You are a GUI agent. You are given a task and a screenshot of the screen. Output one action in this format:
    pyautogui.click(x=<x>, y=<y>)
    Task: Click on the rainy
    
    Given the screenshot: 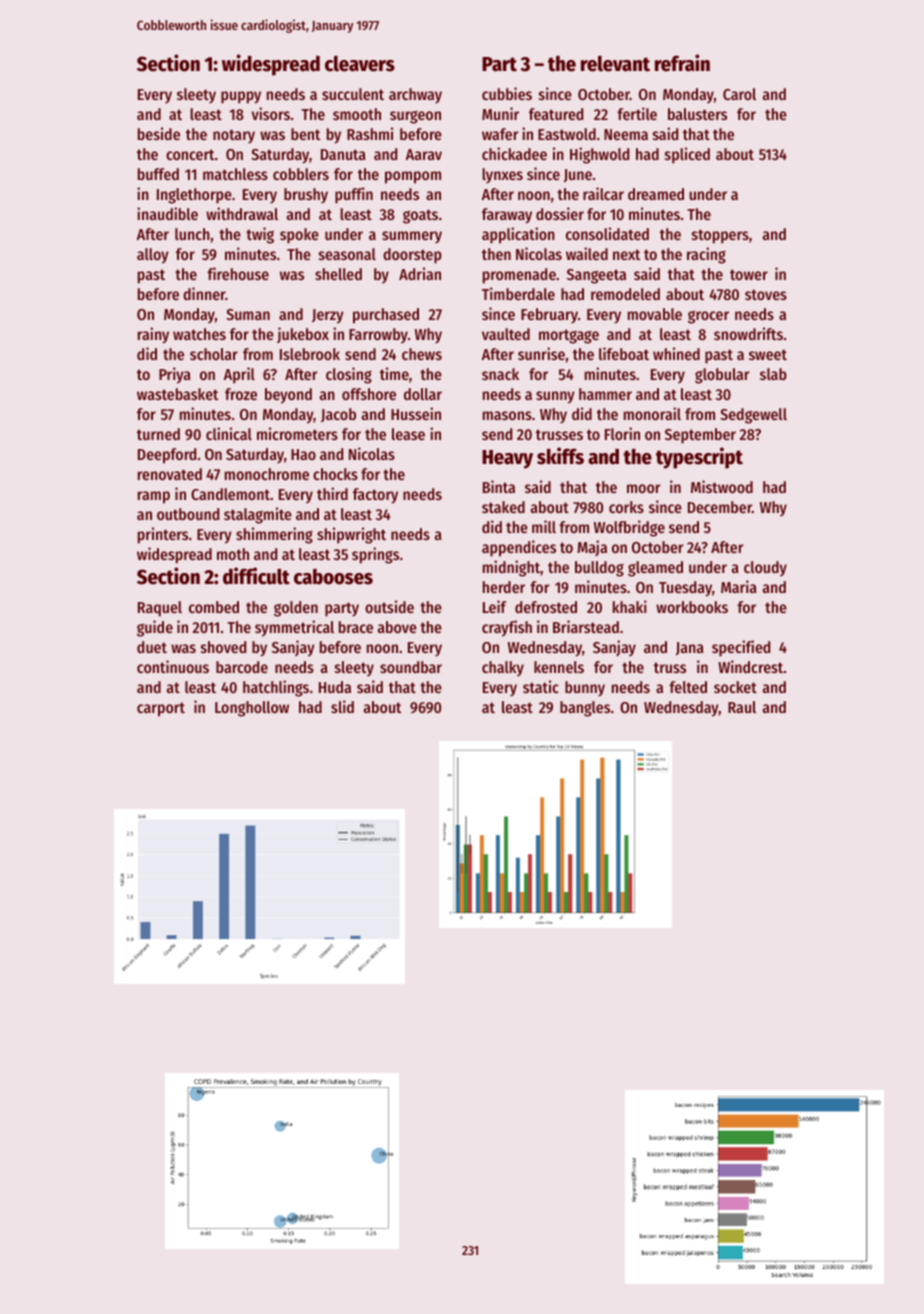 What is the action you would take?
    pyautogui.click(x=153, y=335)
